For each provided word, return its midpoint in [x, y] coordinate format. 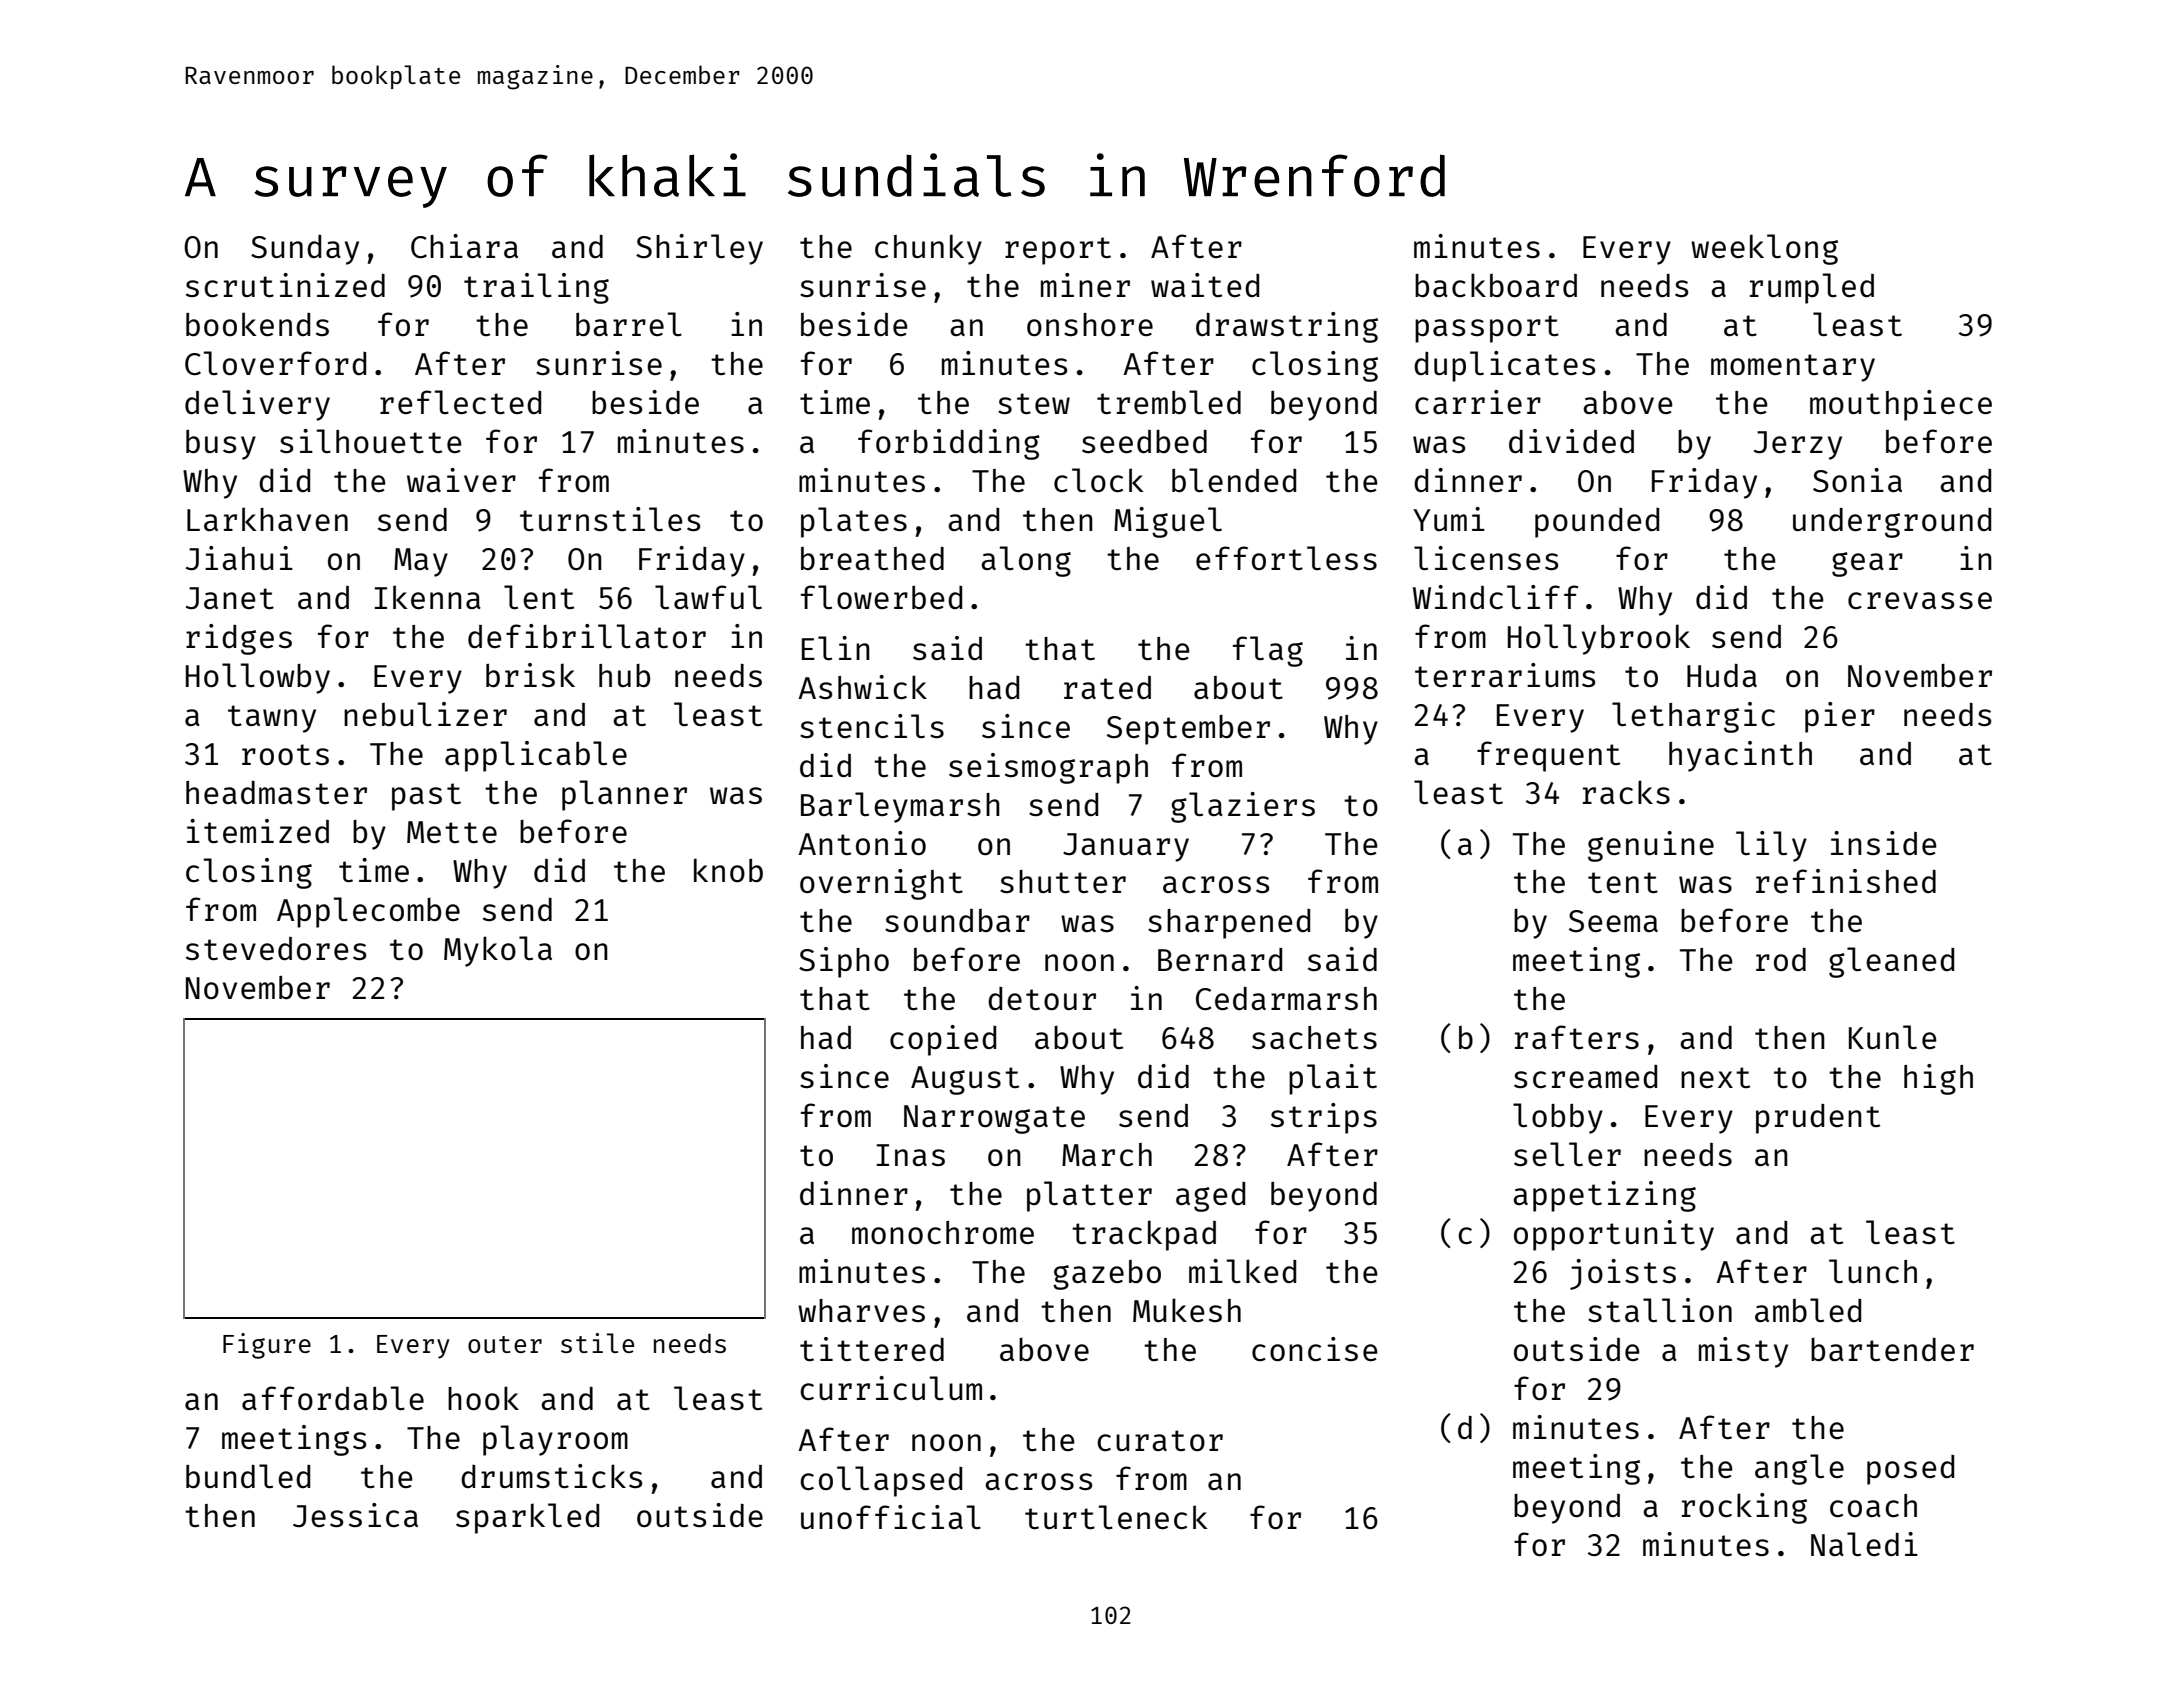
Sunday [305, 250]
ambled [1808, 1310]
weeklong [1764, 249]
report [1058, 251]
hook [483, 1398]
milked [1242, 1271]
